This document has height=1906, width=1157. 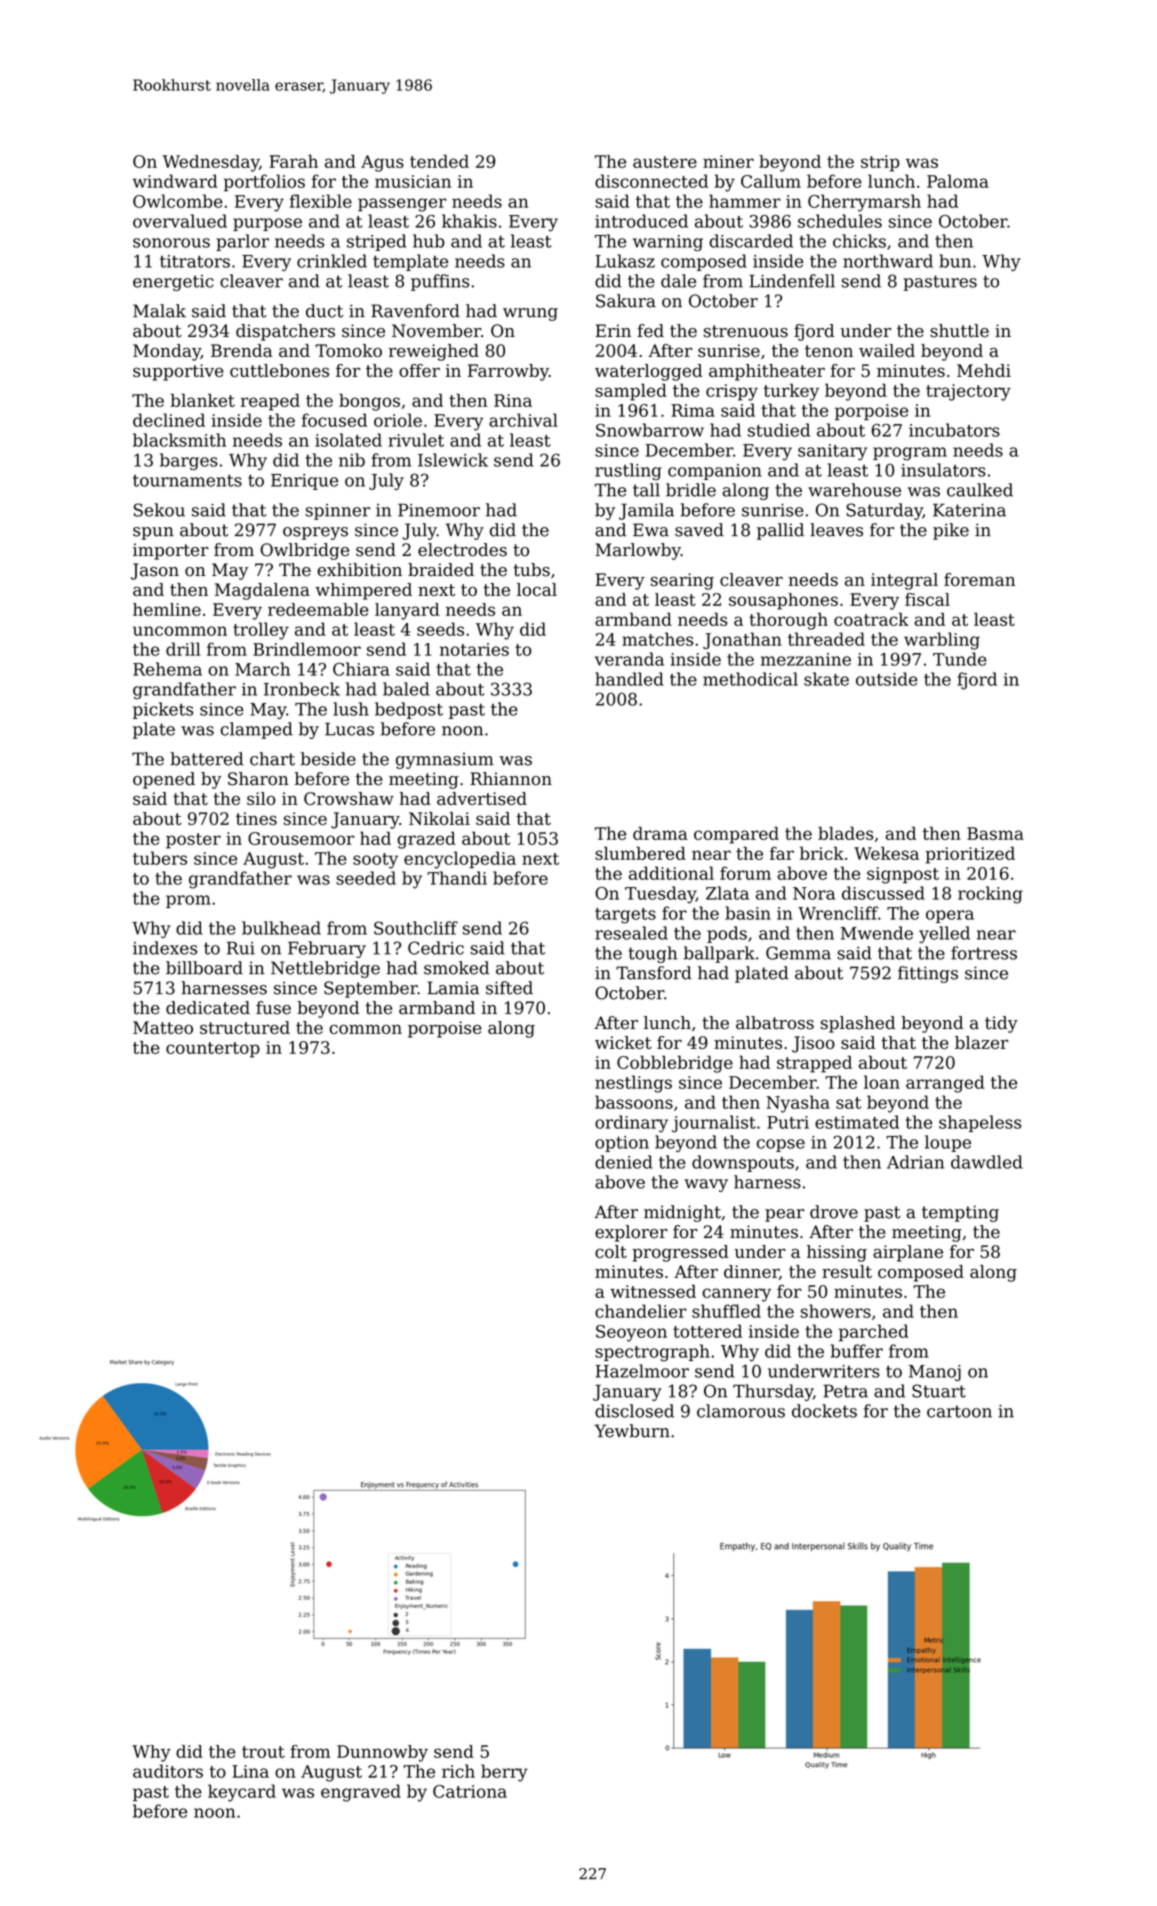 What do you see at coordinates (640, 853) in the document?
I see `slumbered` at bounding box center [640, 853].
